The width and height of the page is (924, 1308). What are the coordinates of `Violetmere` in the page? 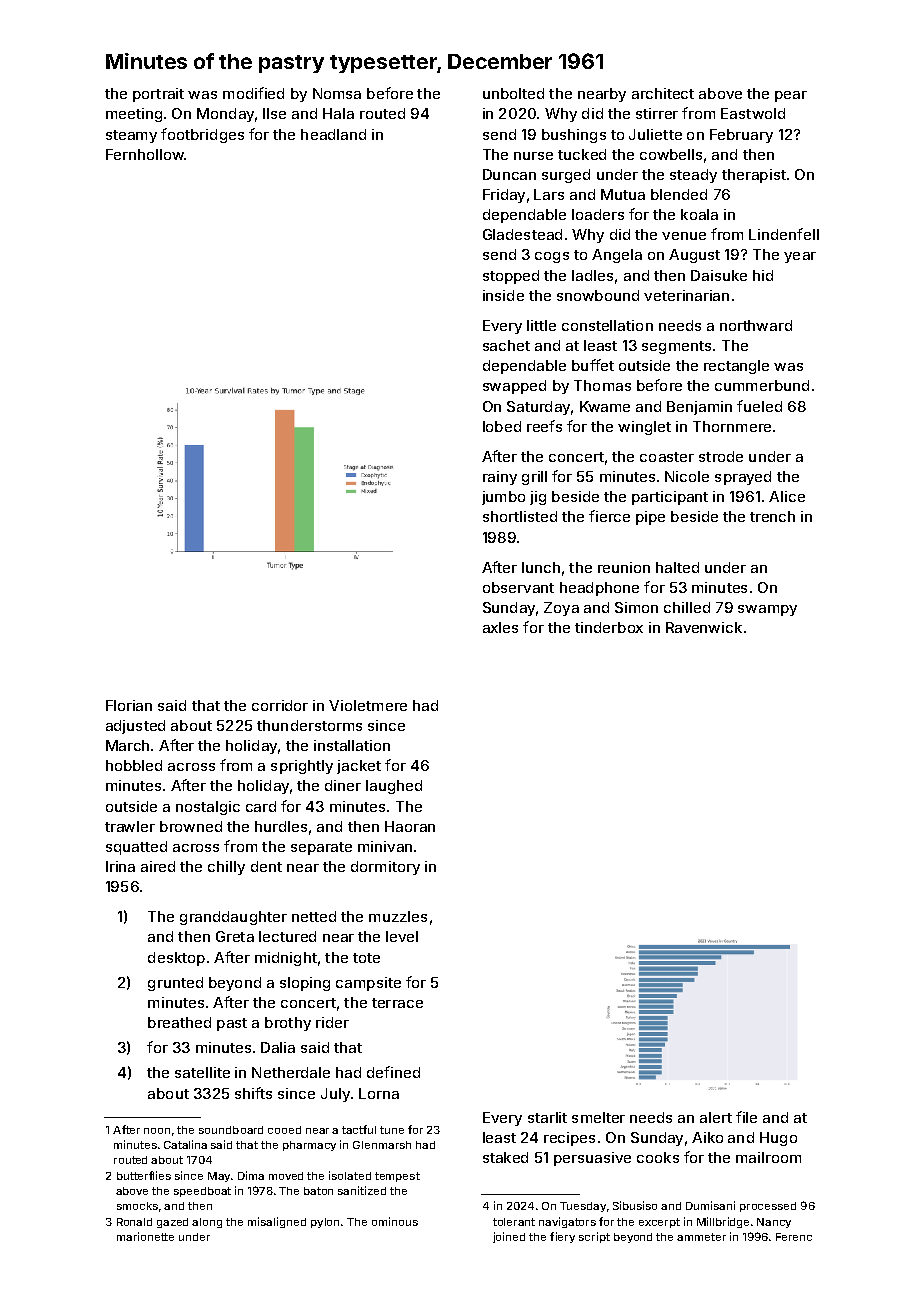 It's located at (368, 705).
